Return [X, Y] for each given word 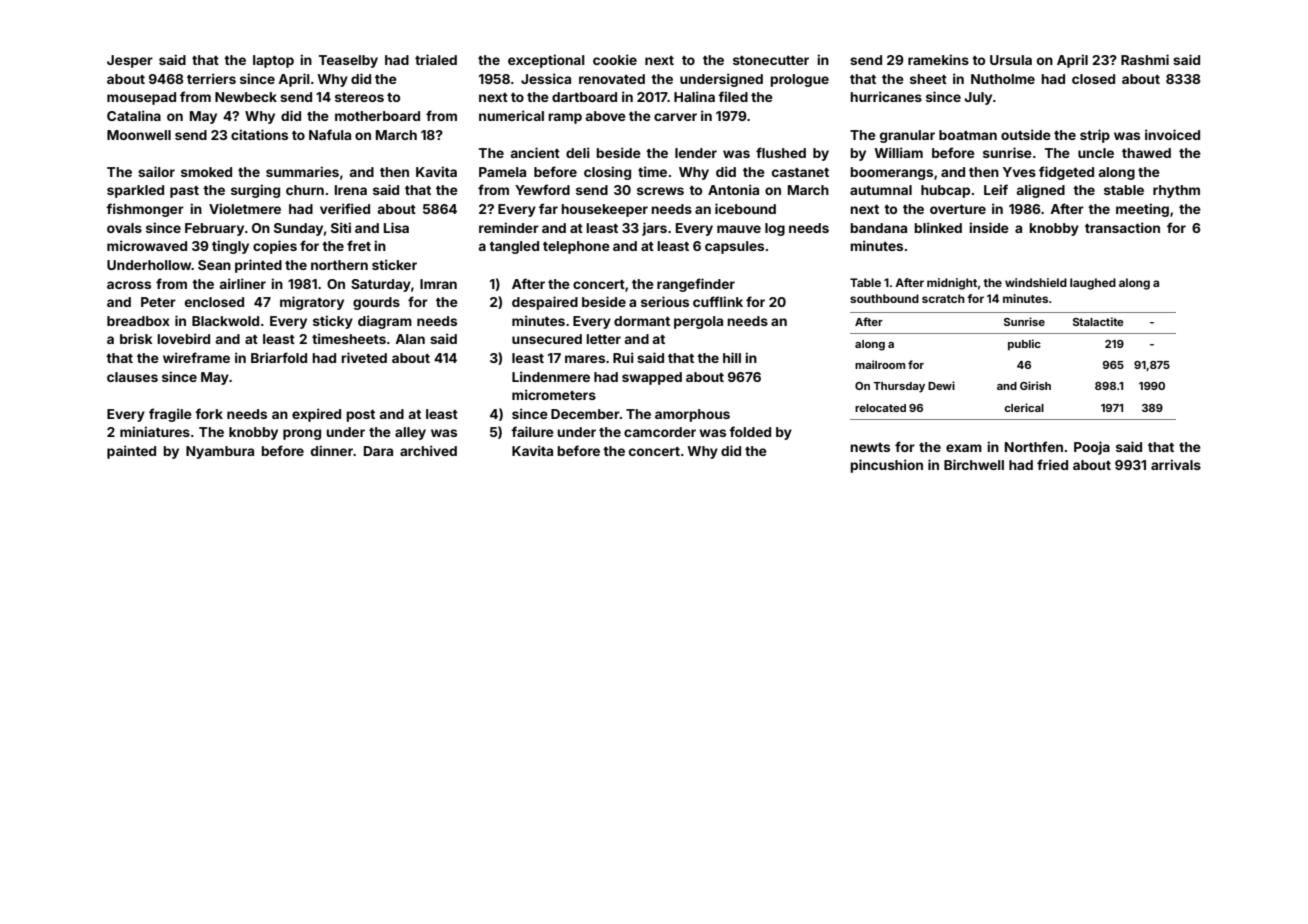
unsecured [547, 339]
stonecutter [771, 60]
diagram [385, 322]
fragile [170, 415]
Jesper [130, 61]
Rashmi [1145, 59]
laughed [1093, 284]
